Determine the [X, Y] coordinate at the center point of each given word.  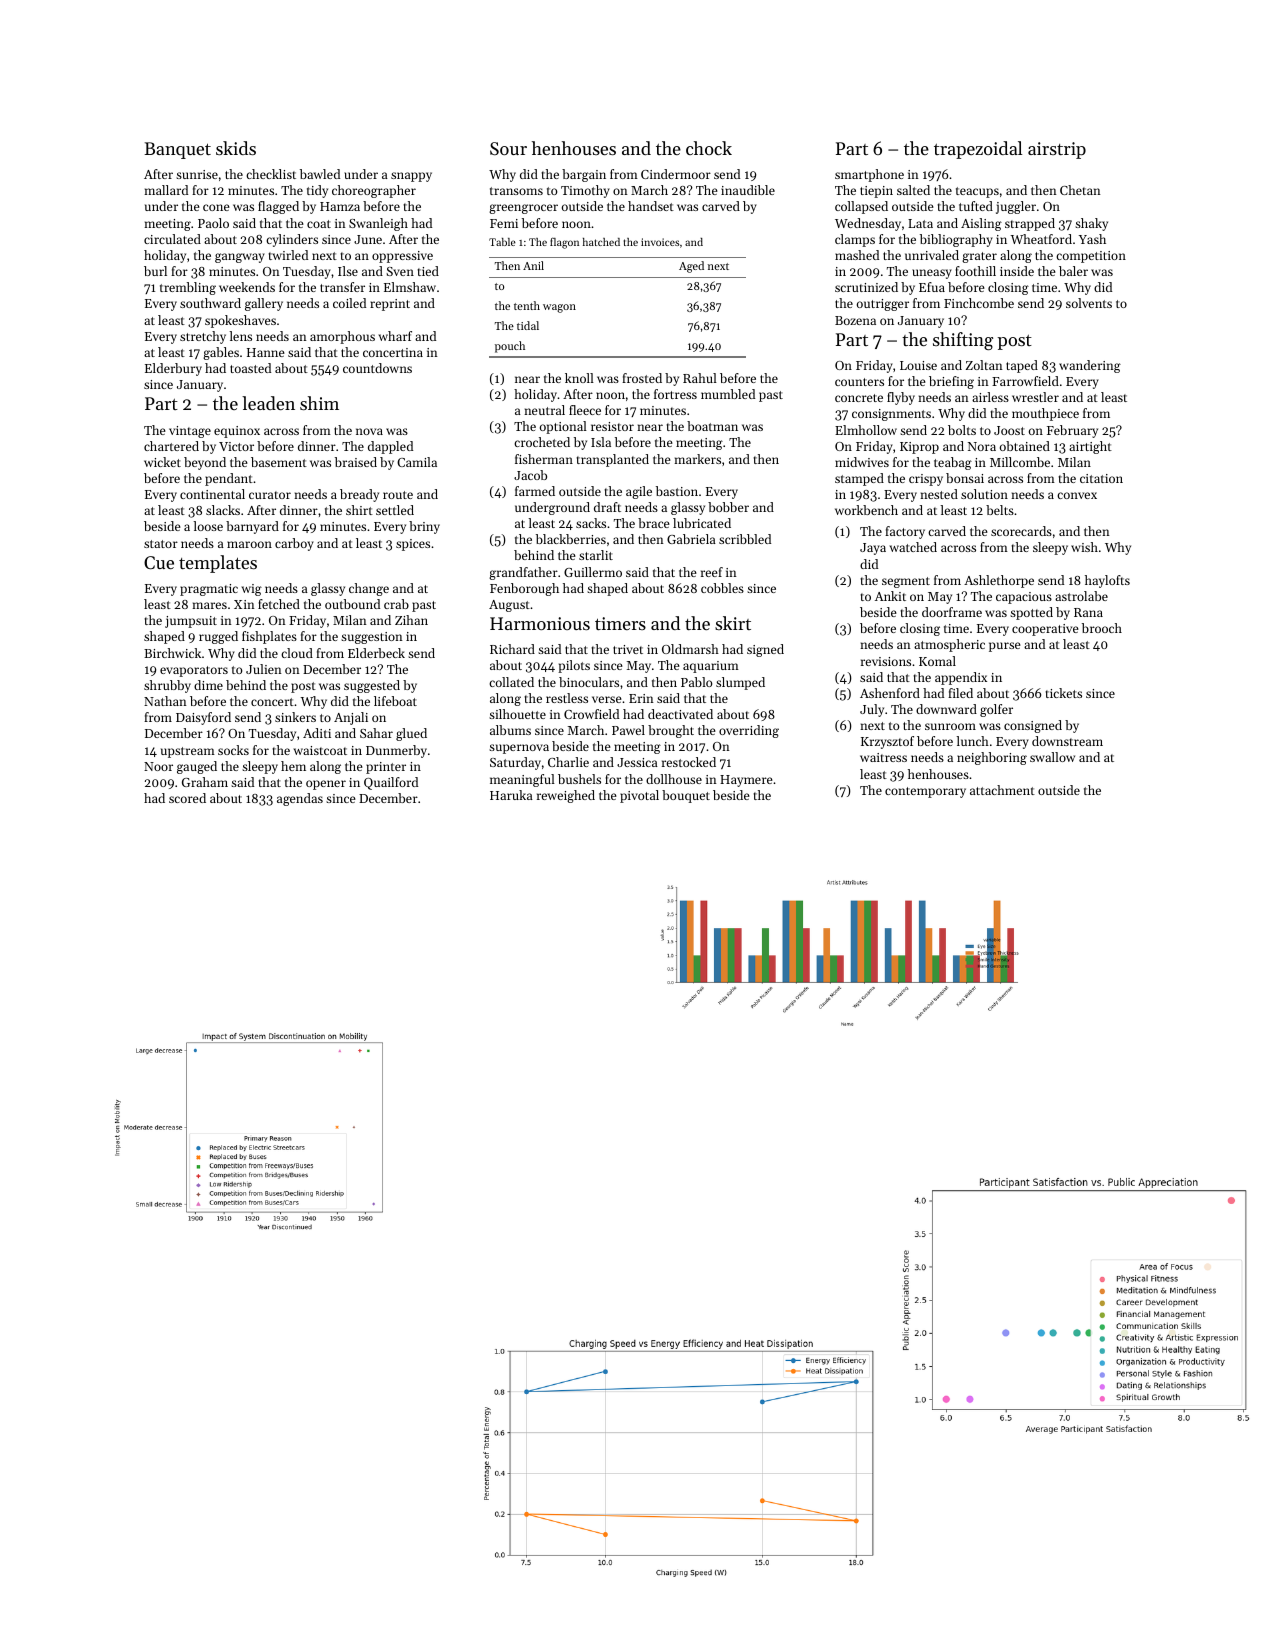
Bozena [855, 320]
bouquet [686, 796]
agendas [300, 799]
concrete [859, 398]
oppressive [402, 257]
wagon [559, 308]
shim [319, 403]
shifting [963, 341]
